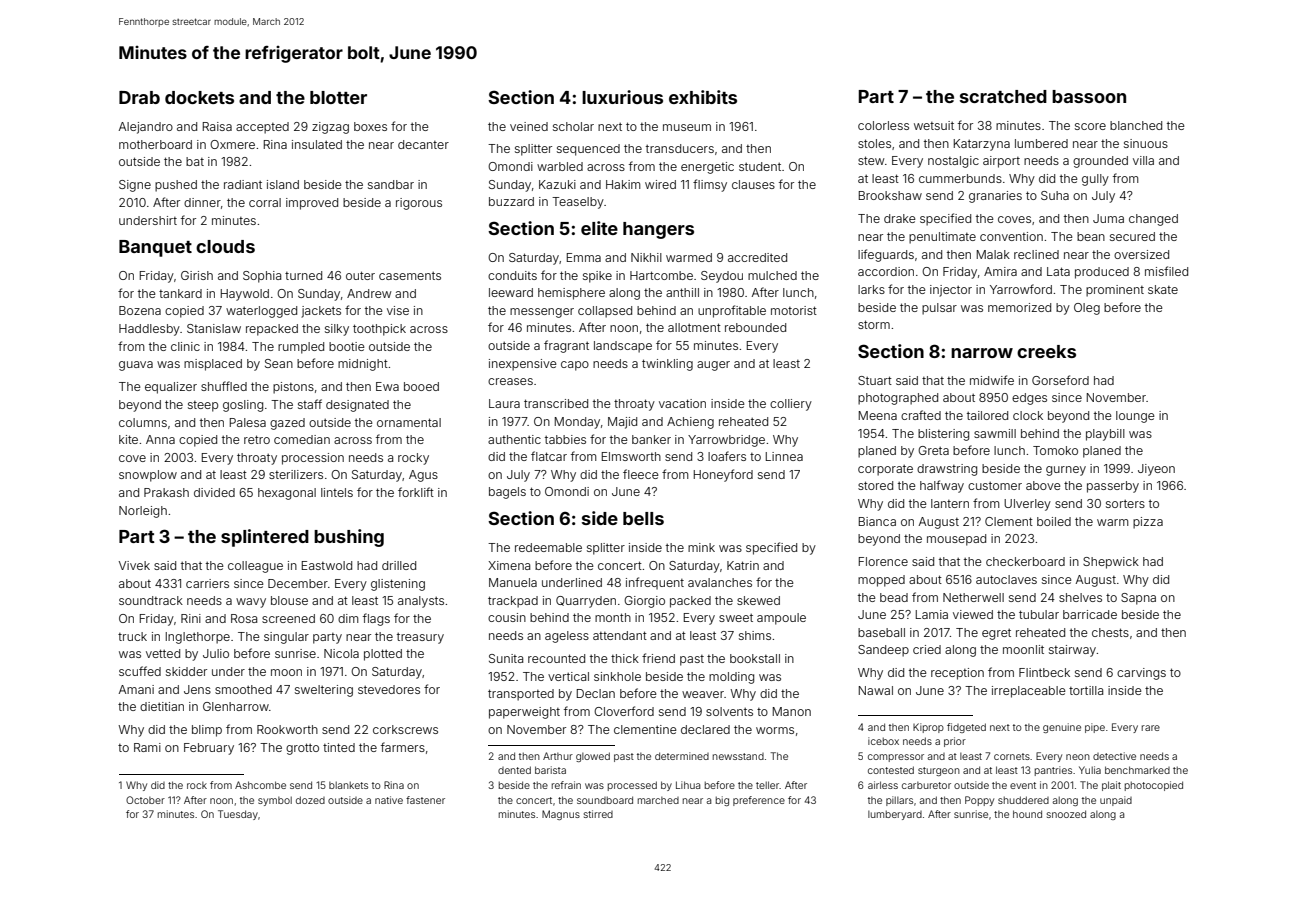  Describe the element at coordinates (1003, 96) in the document. I see `scratched` at that location.
